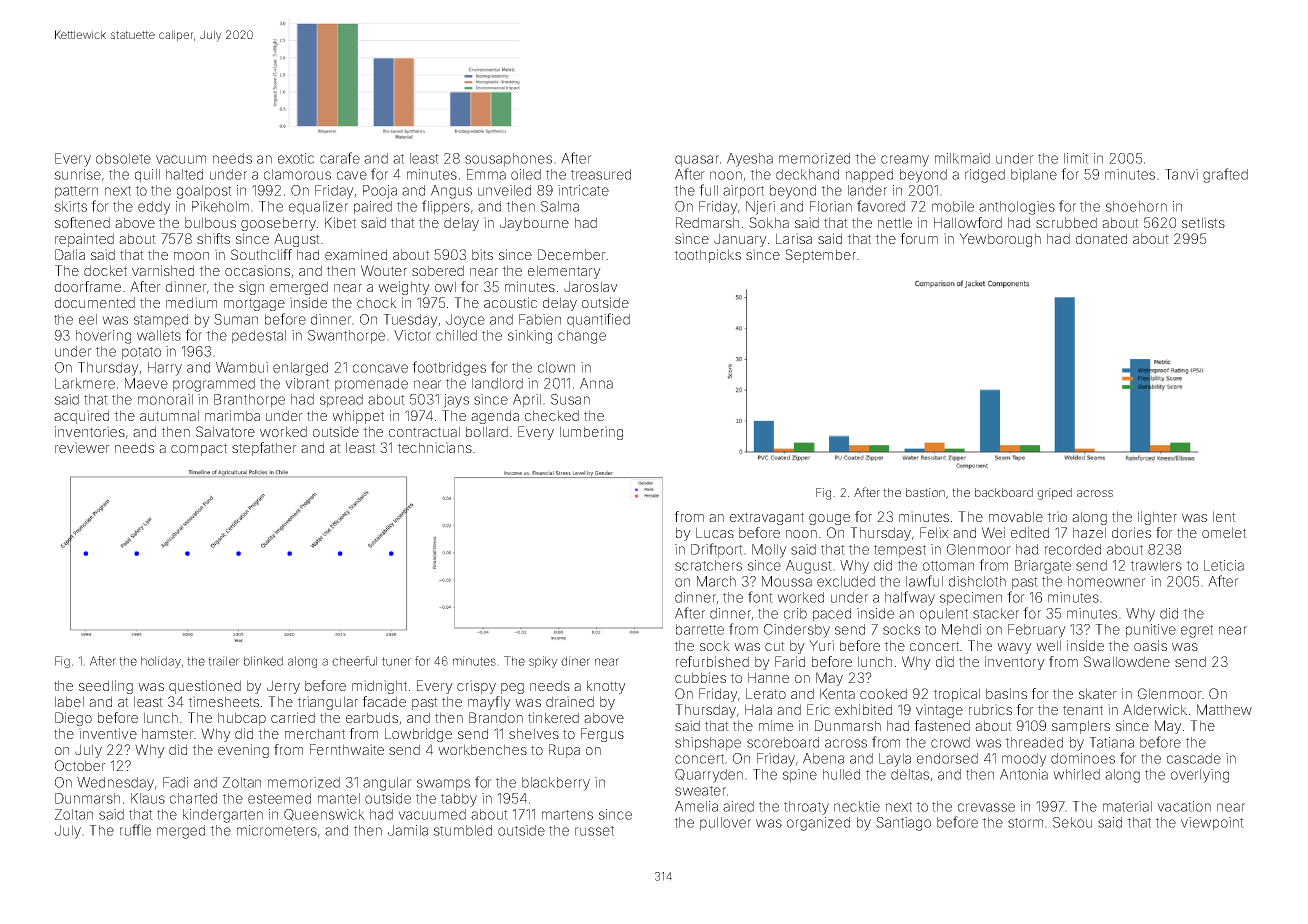 This screenshot has height=924, width=1308. What do you see at coordinates (1034, 176) in the screenshot?
I see `biplane` at bounding box center [1034, 176].
